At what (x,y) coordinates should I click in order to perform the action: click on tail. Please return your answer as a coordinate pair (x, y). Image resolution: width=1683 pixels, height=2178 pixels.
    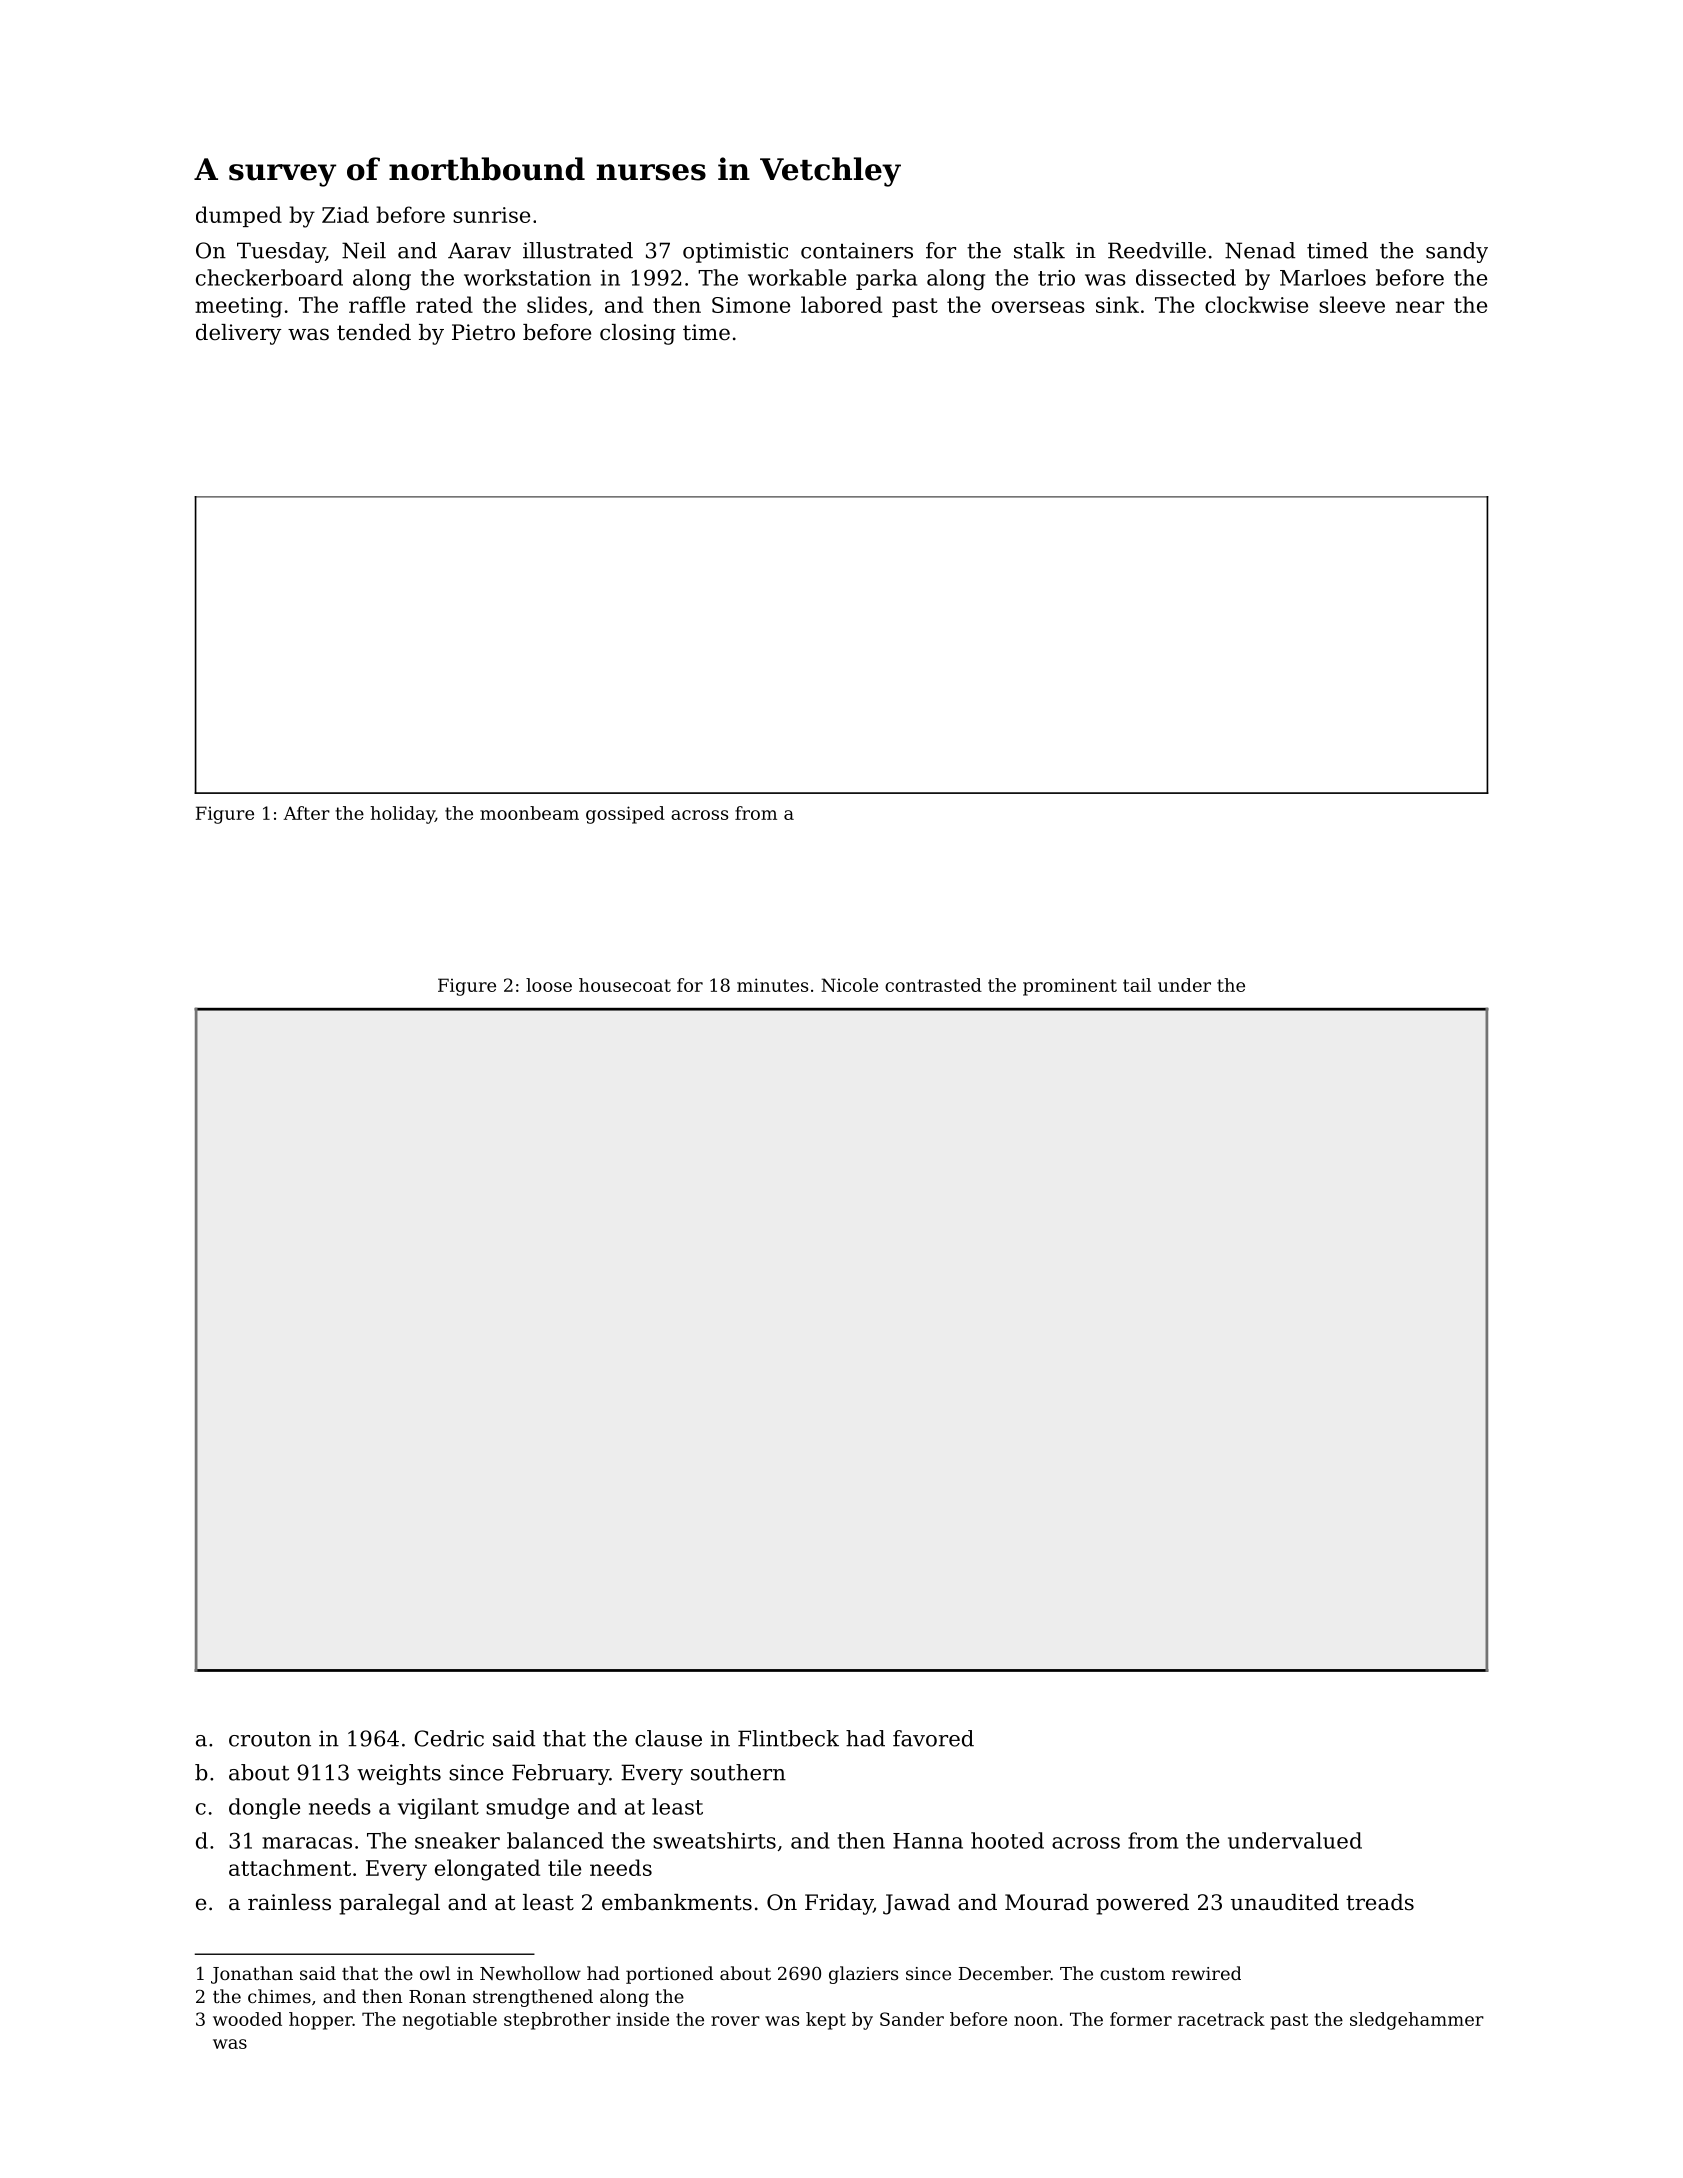
    Looking at the image, I should click on (1137, 985).
